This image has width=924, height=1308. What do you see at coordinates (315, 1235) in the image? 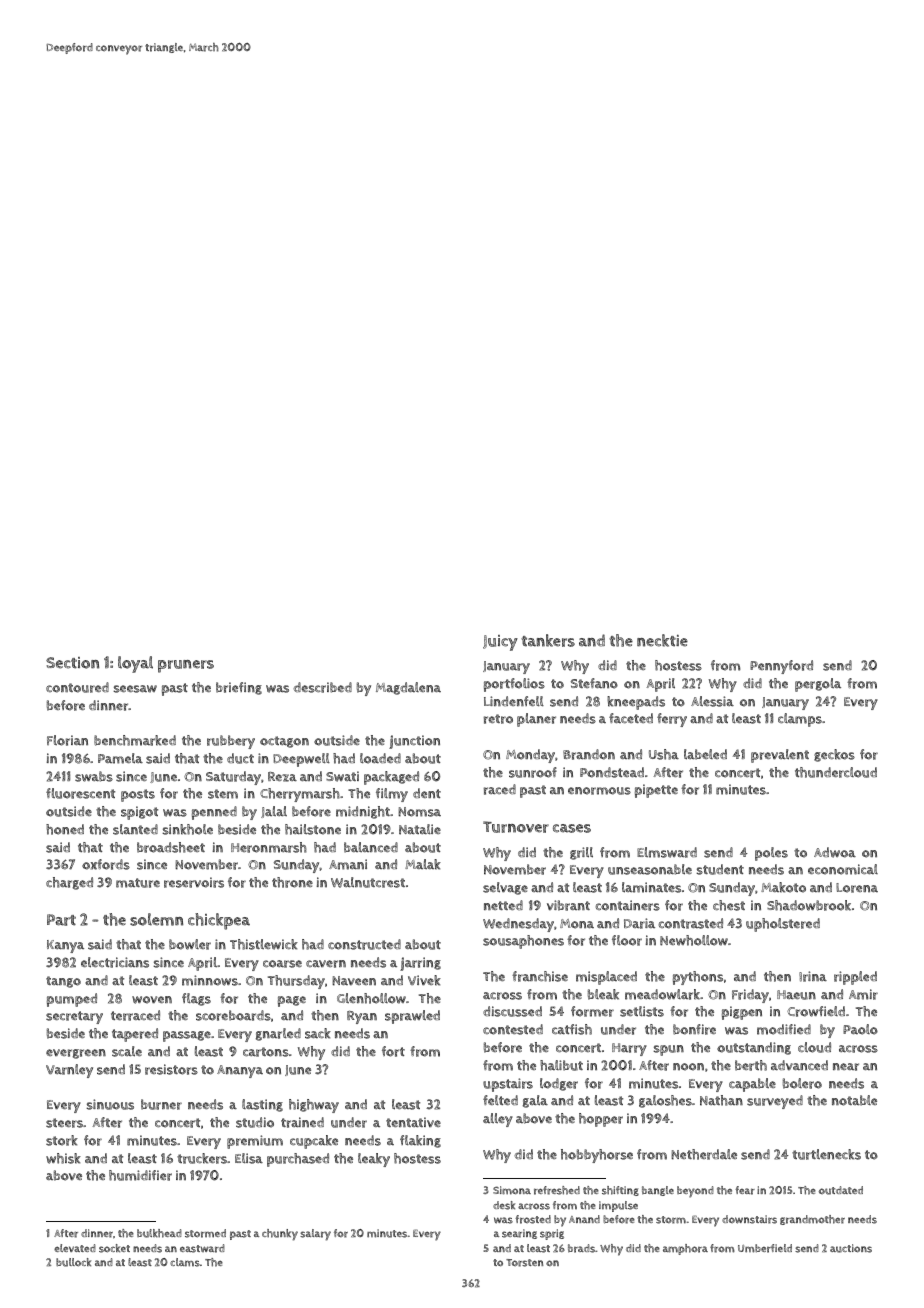
I see `salary` at bounding box center [315, 1235].
